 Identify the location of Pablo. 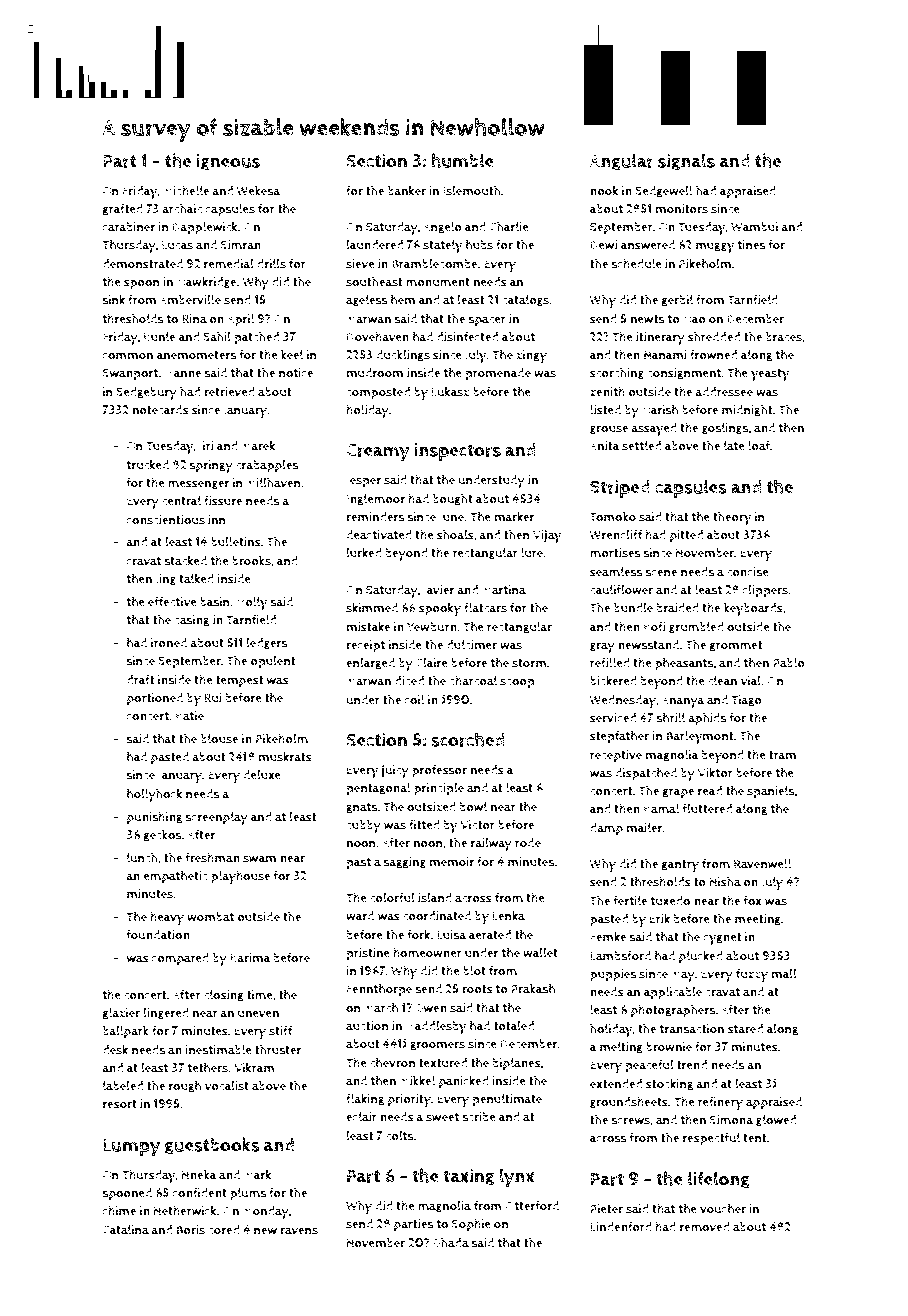
(789, 662).
